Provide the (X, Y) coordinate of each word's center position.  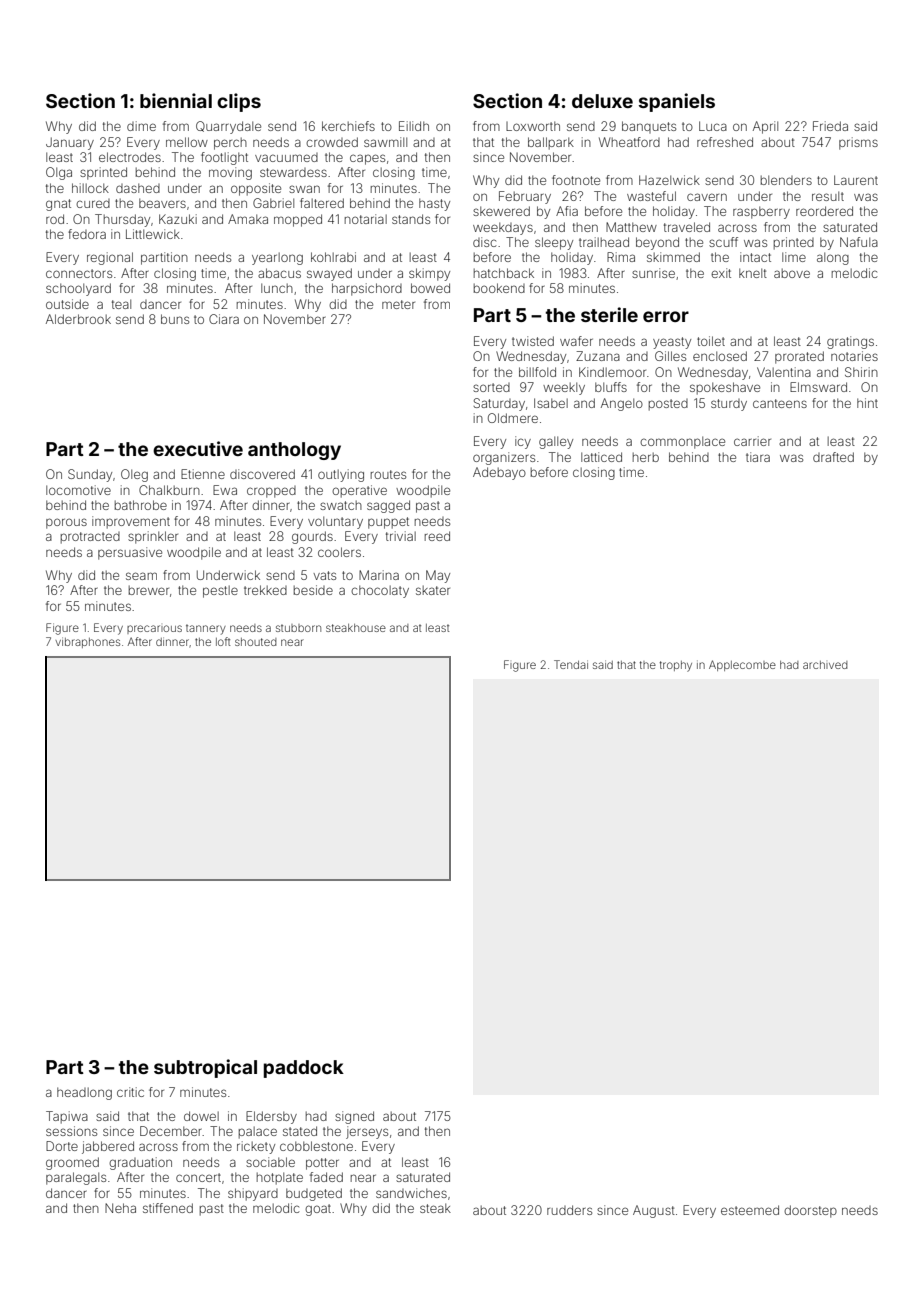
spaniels (677, 102)
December (171, 1131)
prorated (799, 357)
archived (825, 665)
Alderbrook (78, 319)
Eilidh (414, 126)
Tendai (571, 664)
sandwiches (411, 1193)
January (70, 143)
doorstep (810, 1211)
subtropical (205, 1068)
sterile (609, 314)
